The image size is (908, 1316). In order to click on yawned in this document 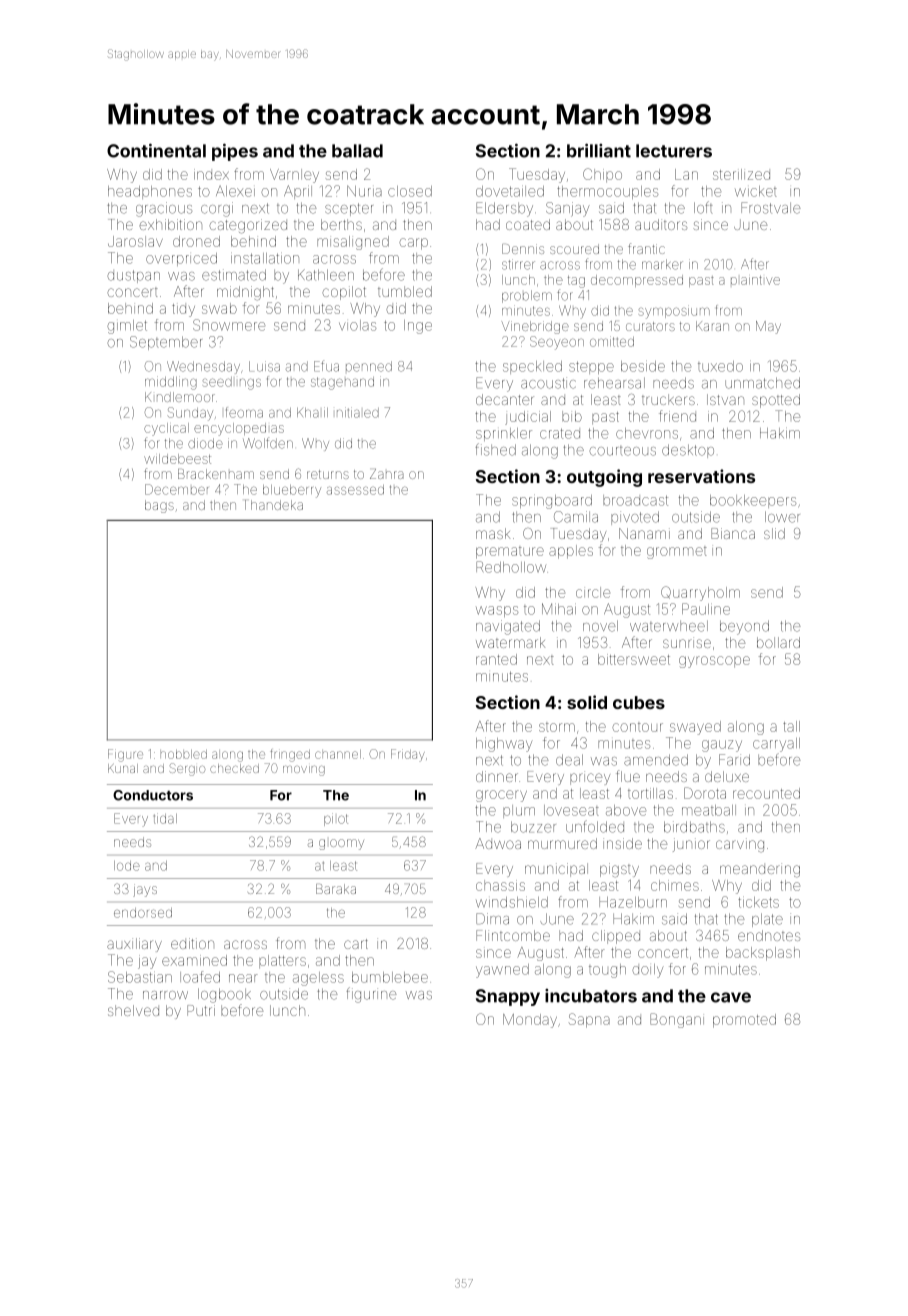, I will do `click(502, 971)`.
